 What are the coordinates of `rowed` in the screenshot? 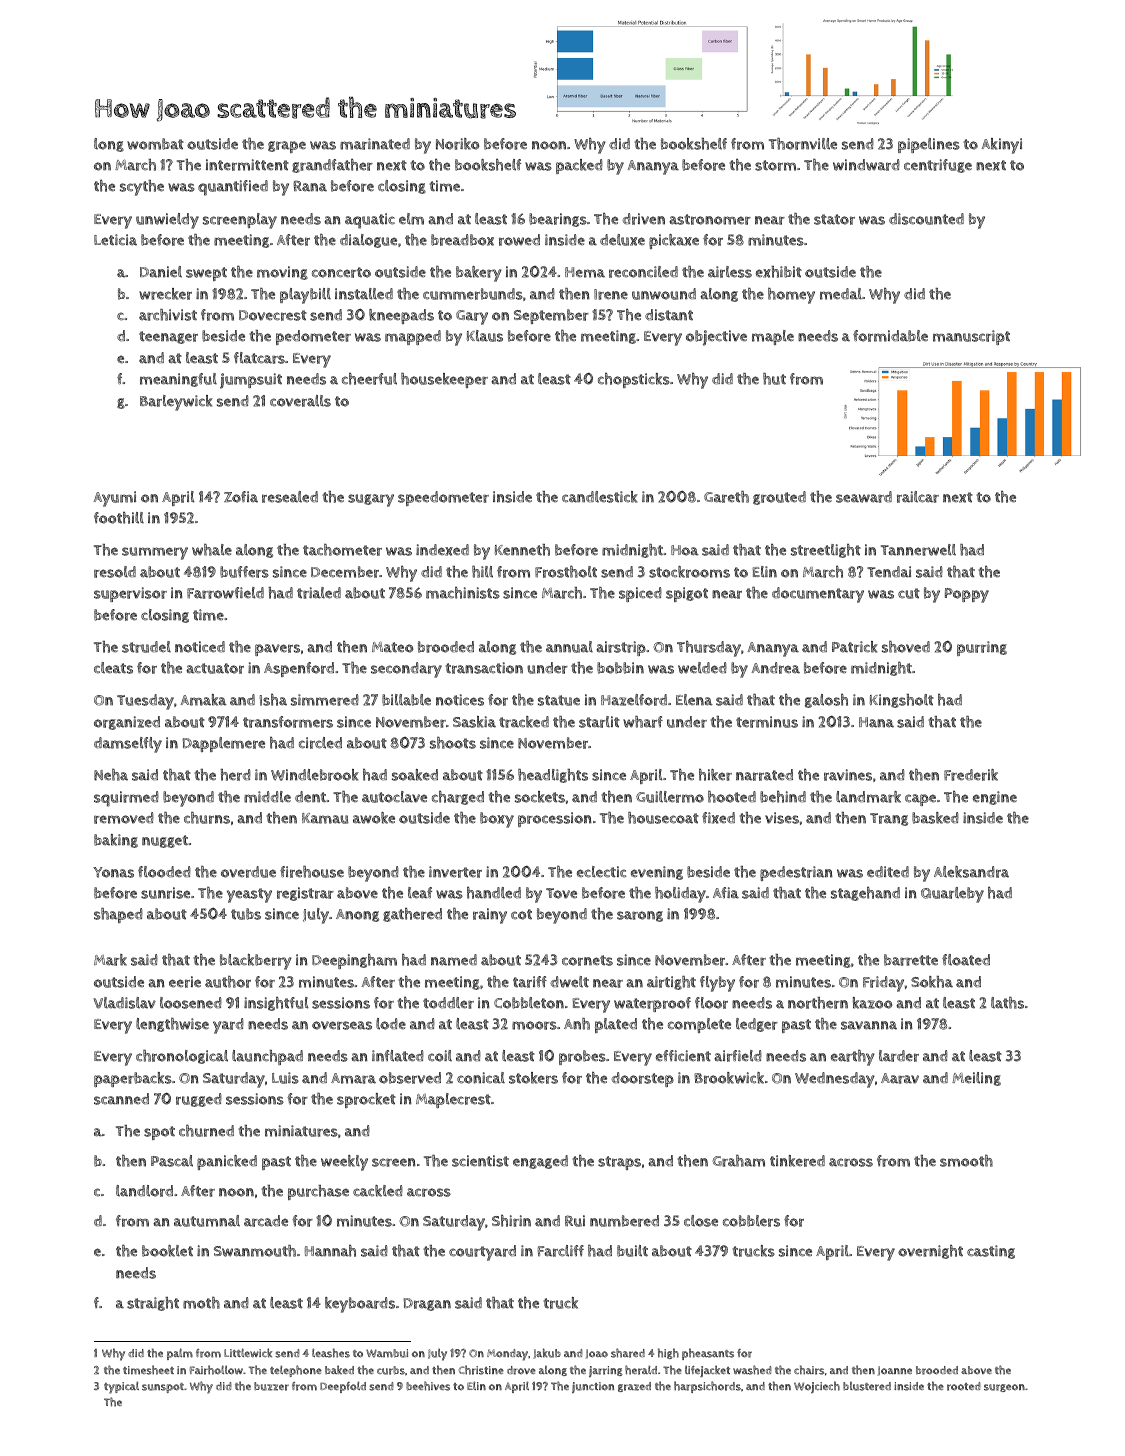 It's located at (519, 240).
